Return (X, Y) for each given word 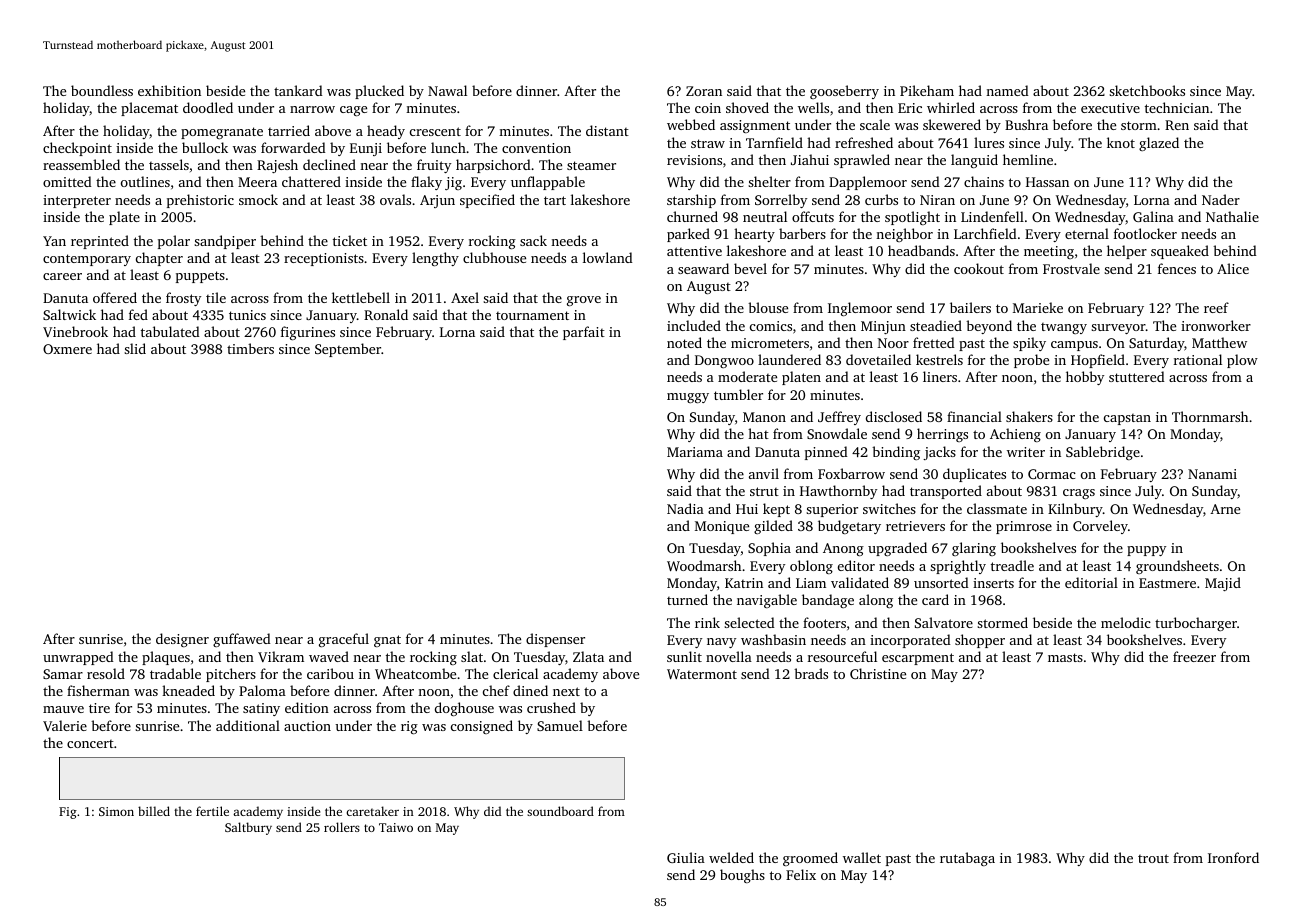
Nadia (685, 508)
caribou (330, 673)
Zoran (704, 91)
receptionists (324, 259)
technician (1177, 107)
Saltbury (248, 828)
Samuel (560, 725)
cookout (979, 268)
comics (771, 326)
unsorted (941, 582)
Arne (1225, 509)
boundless (102, 90)
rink (707, 622)
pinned (826, 453)
